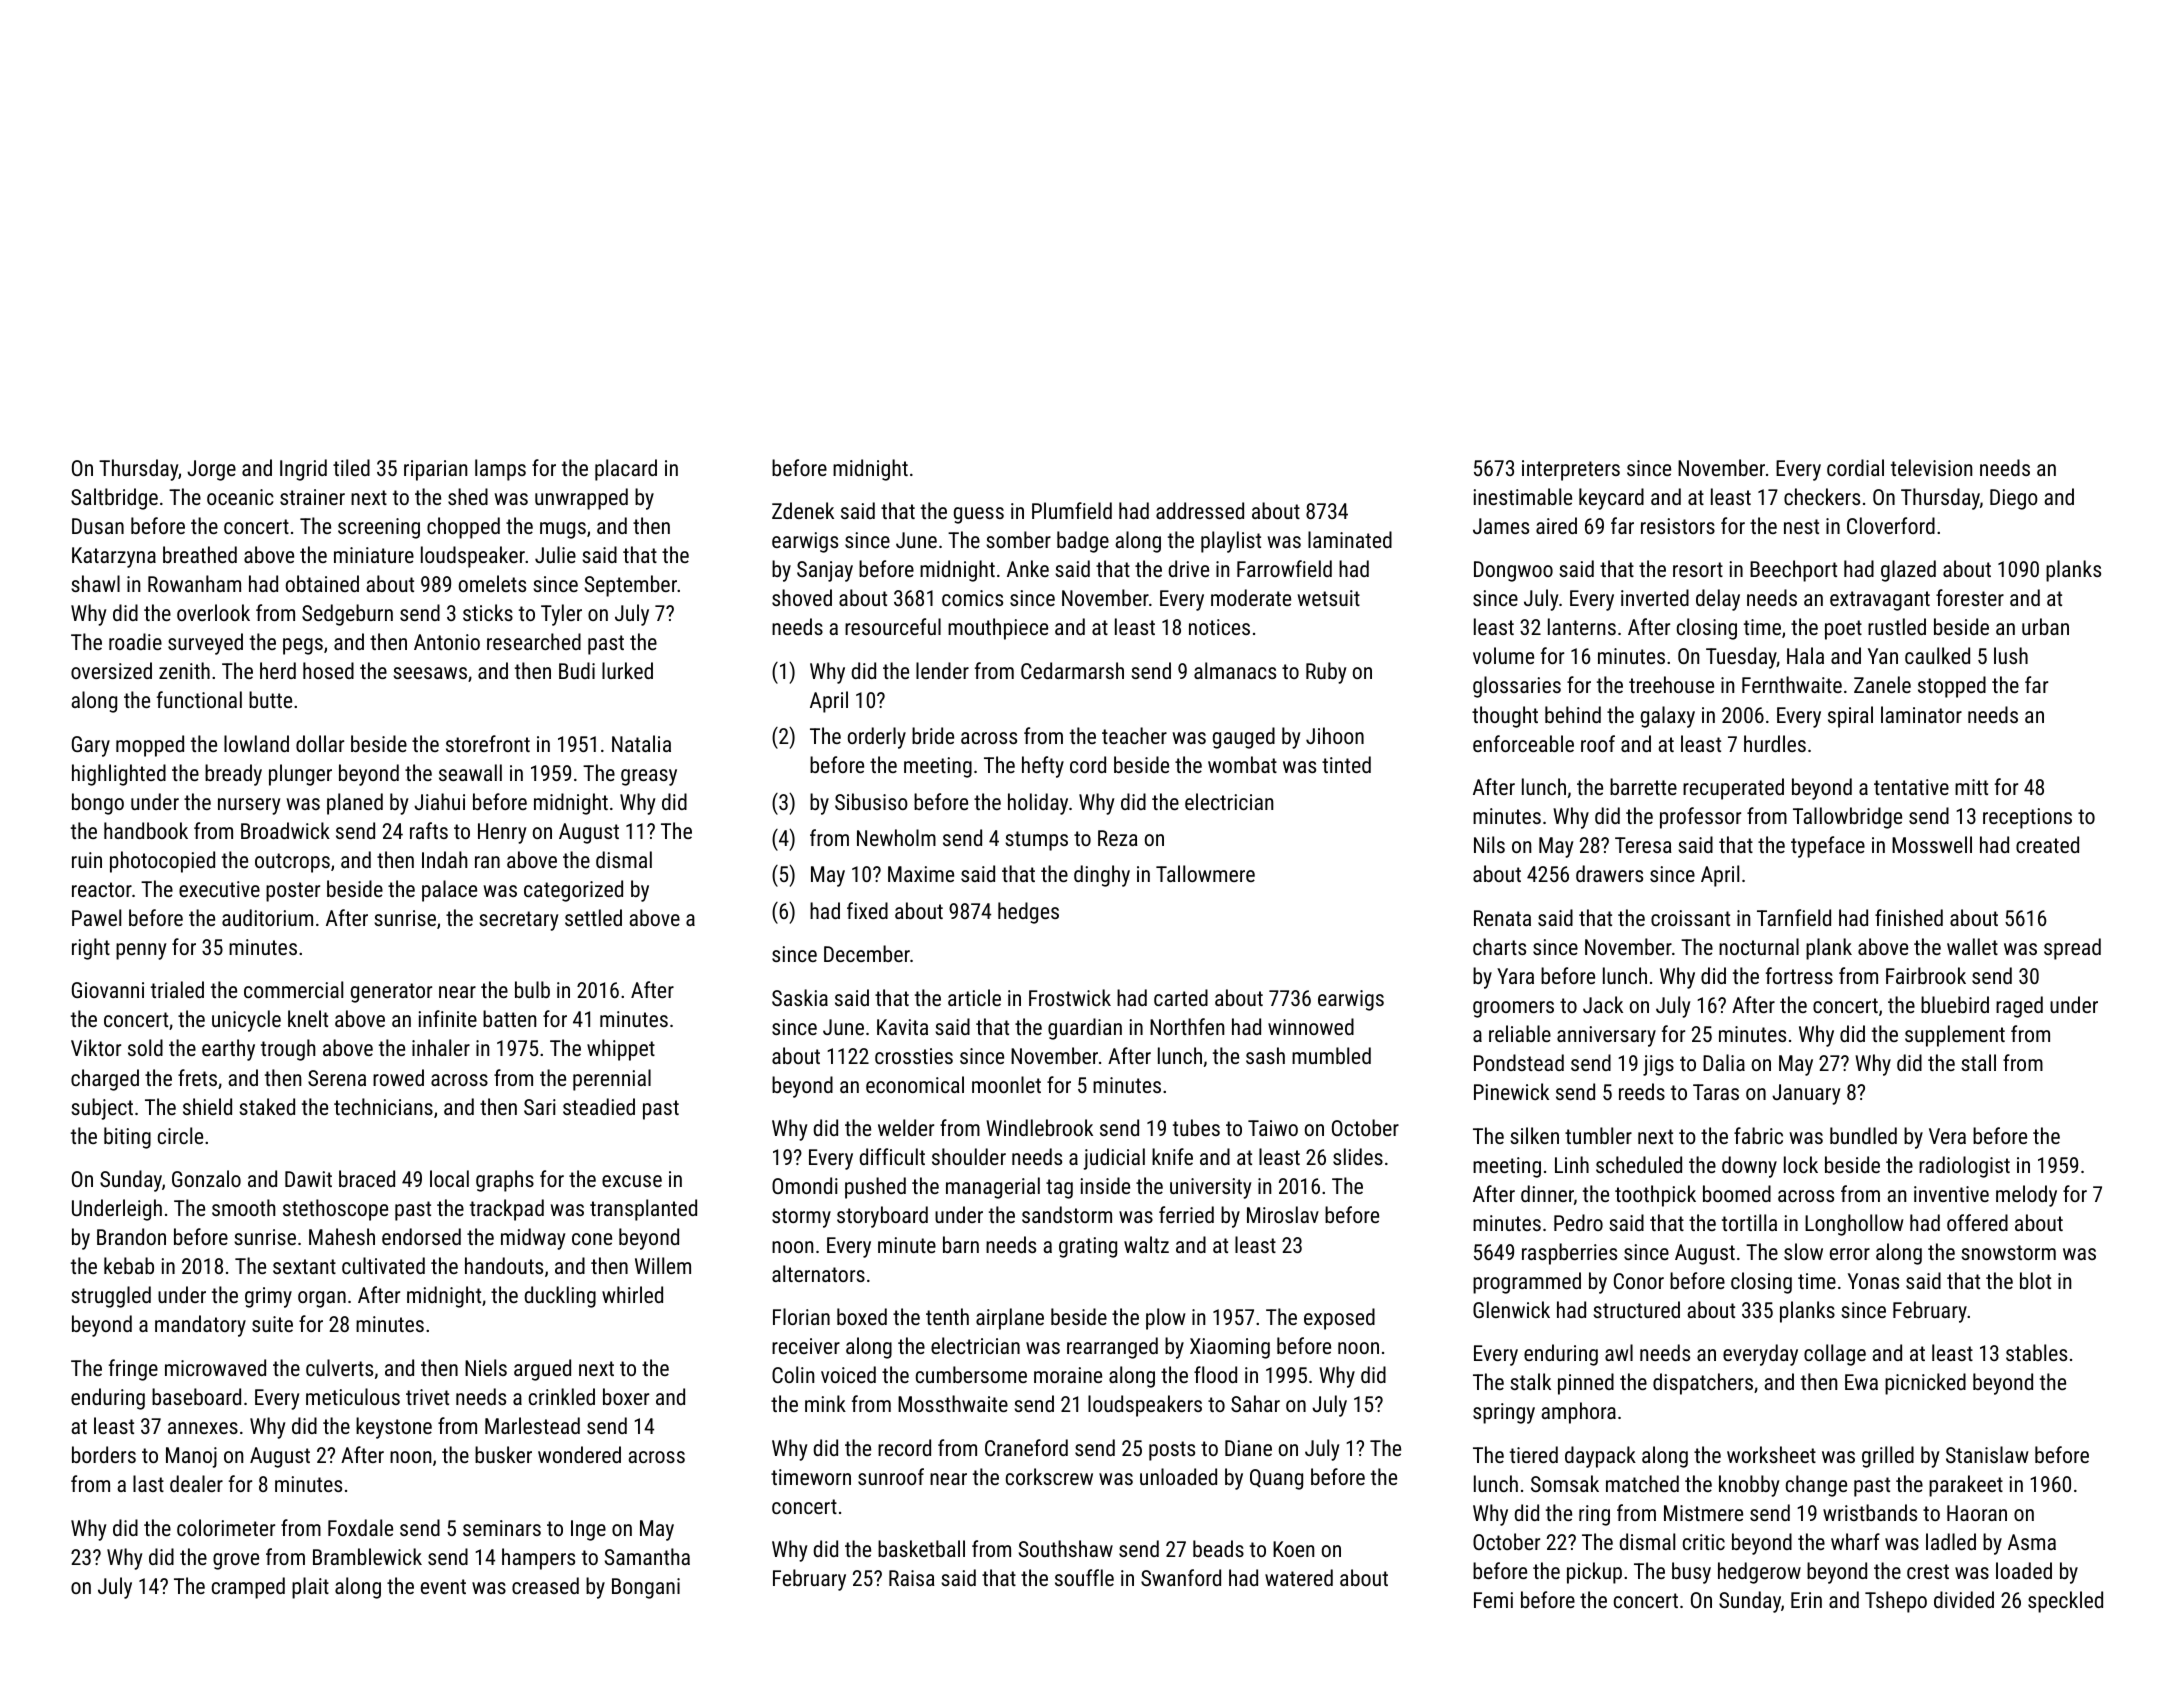  I want to click on souffle, so click(1084, 1577).
